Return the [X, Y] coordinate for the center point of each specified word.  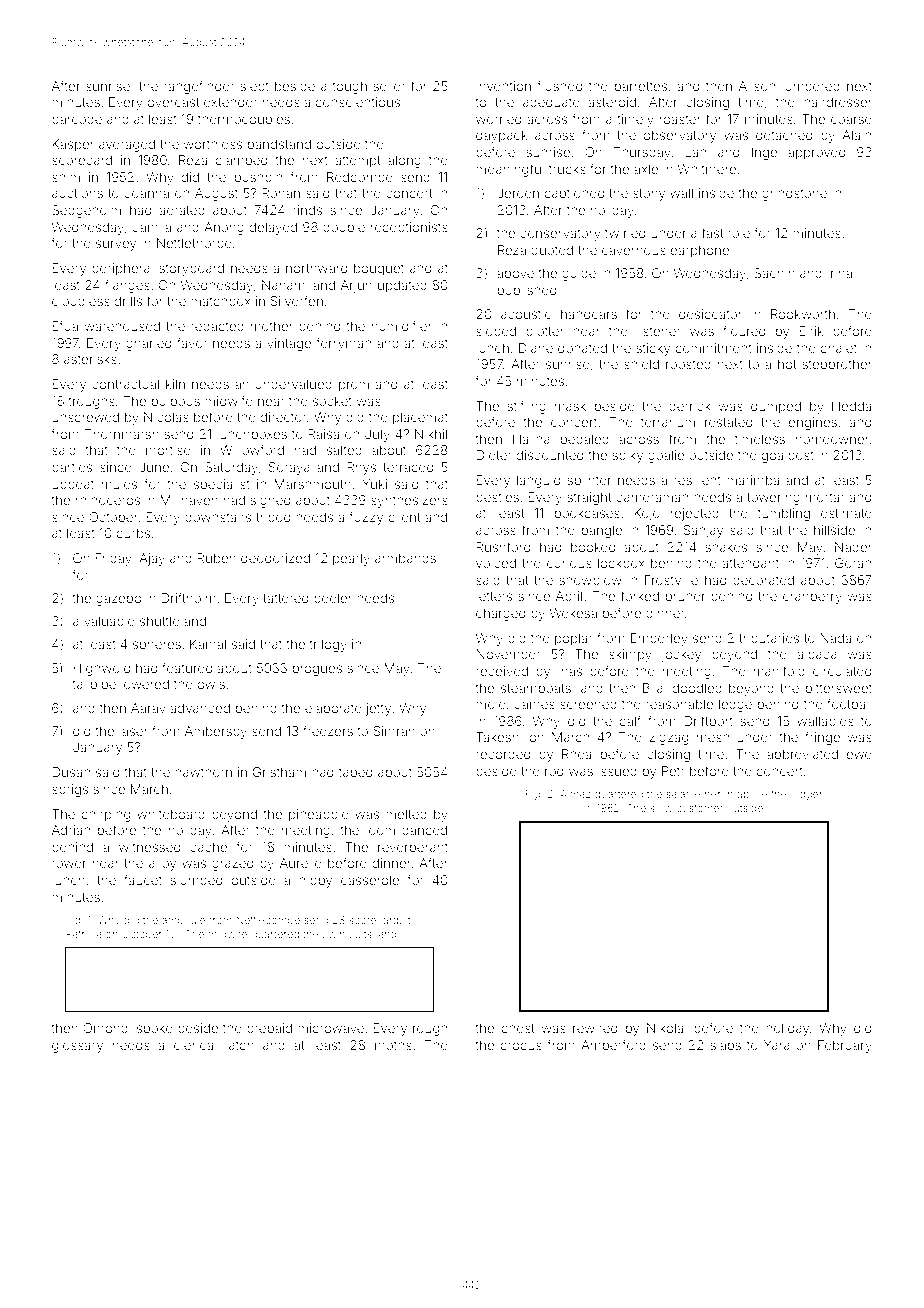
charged [500, 614]
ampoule [183, 921]
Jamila [152, 227]
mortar [825, 497]
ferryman [343, 344]
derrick [690, 406]
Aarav [148, 708]
